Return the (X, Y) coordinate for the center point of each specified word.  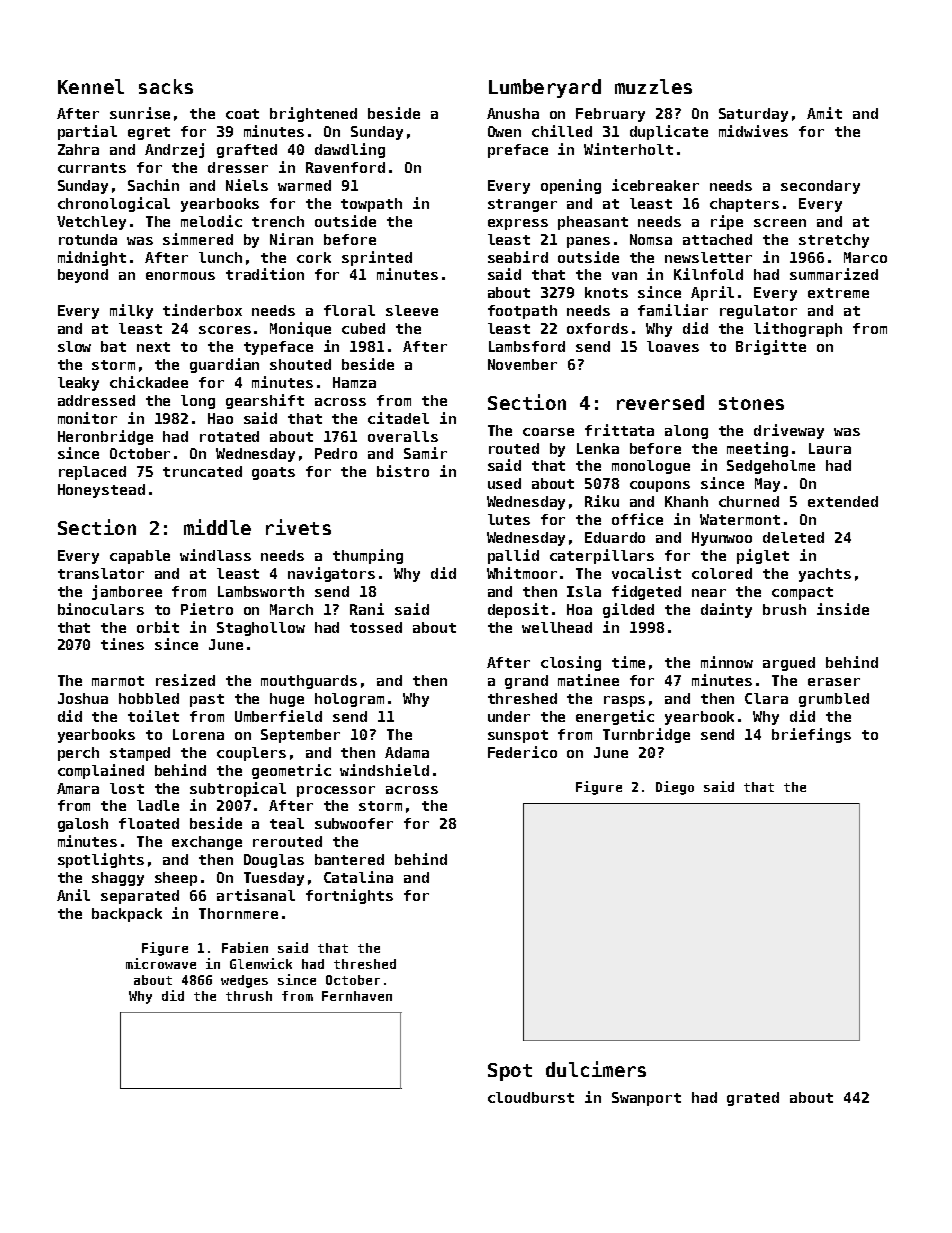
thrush (249, 996)
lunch (220, 257)
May (767, 485)
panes (588, 242)
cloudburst (531, 1097)
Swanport (646, 1099)
